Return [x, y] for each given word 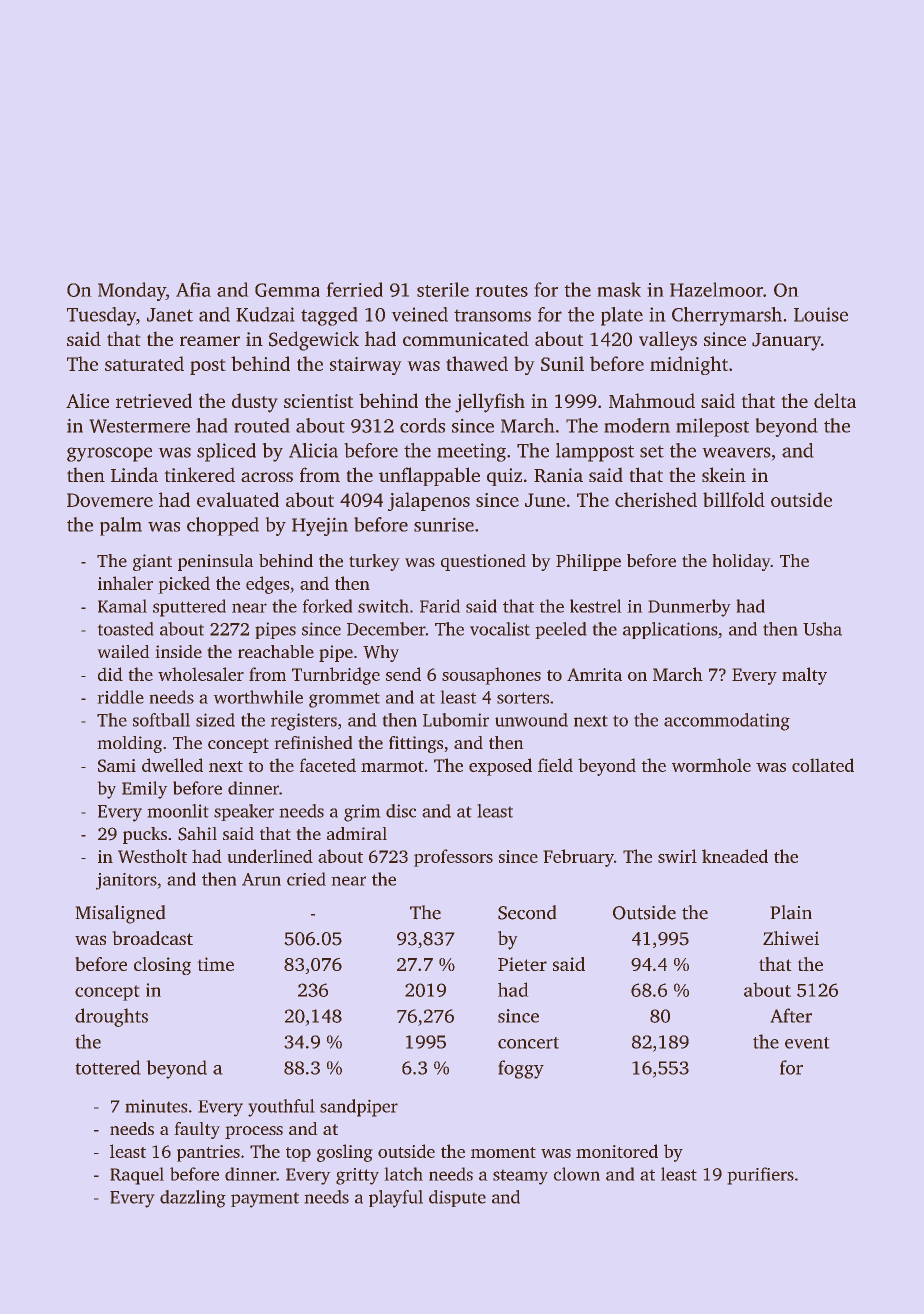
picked [184, 585]
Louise [821, 314]
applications [670, 630]
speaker [244, 812]
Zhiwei [791, 938]
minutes [156, 1106]
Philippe [588, 562]
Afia [193, 289]
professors [453, 858]
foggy [521, 1069]
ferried [355, 289]
